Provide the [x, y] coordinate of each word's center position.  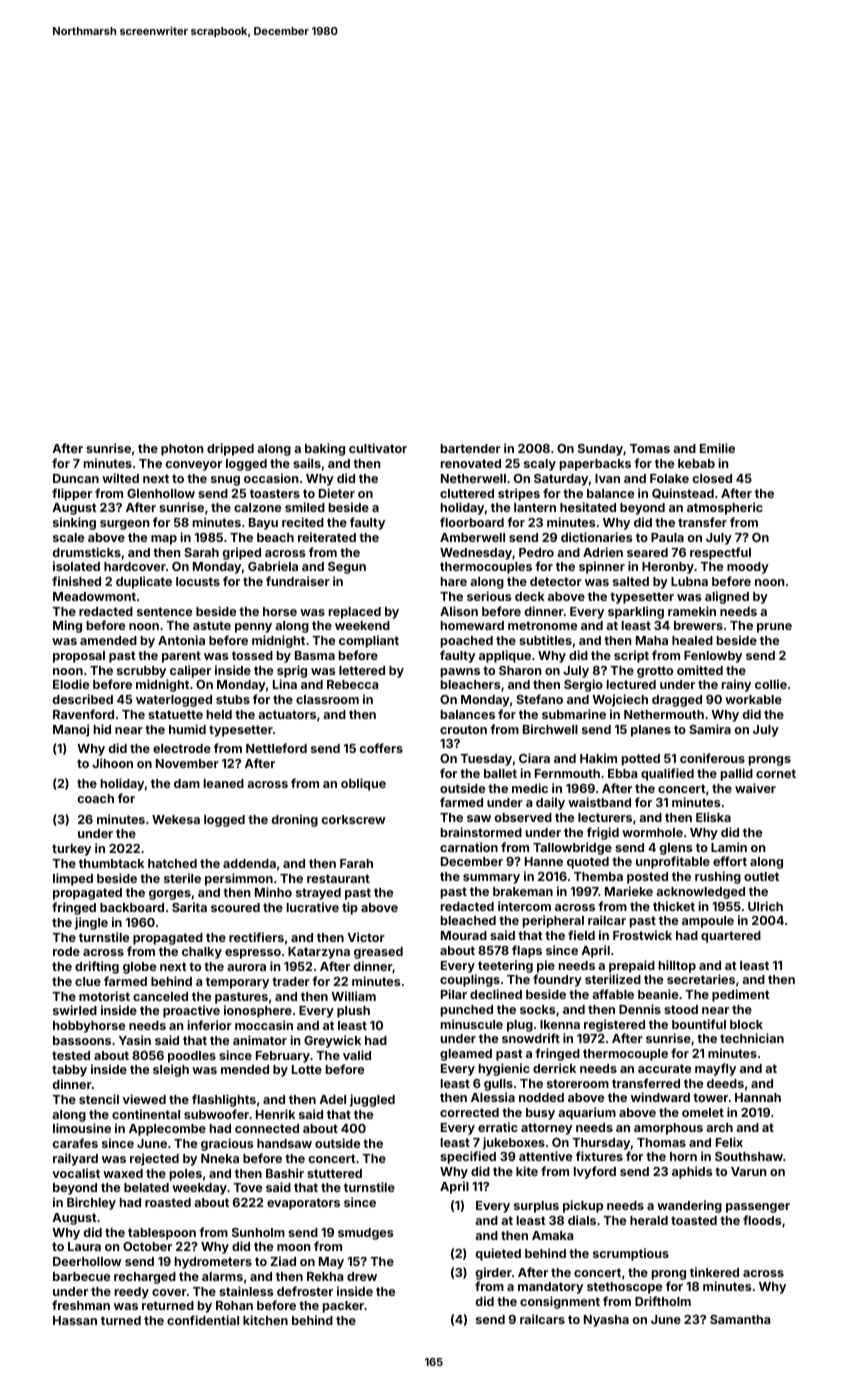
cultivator [378, 448]
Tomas [650, 448]
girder [494, 1273]
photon [182, 450]
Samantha [740, 1319]
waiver [755, 788]
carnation [469, 847]
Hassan [75, 1320]
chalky [202, 953]
